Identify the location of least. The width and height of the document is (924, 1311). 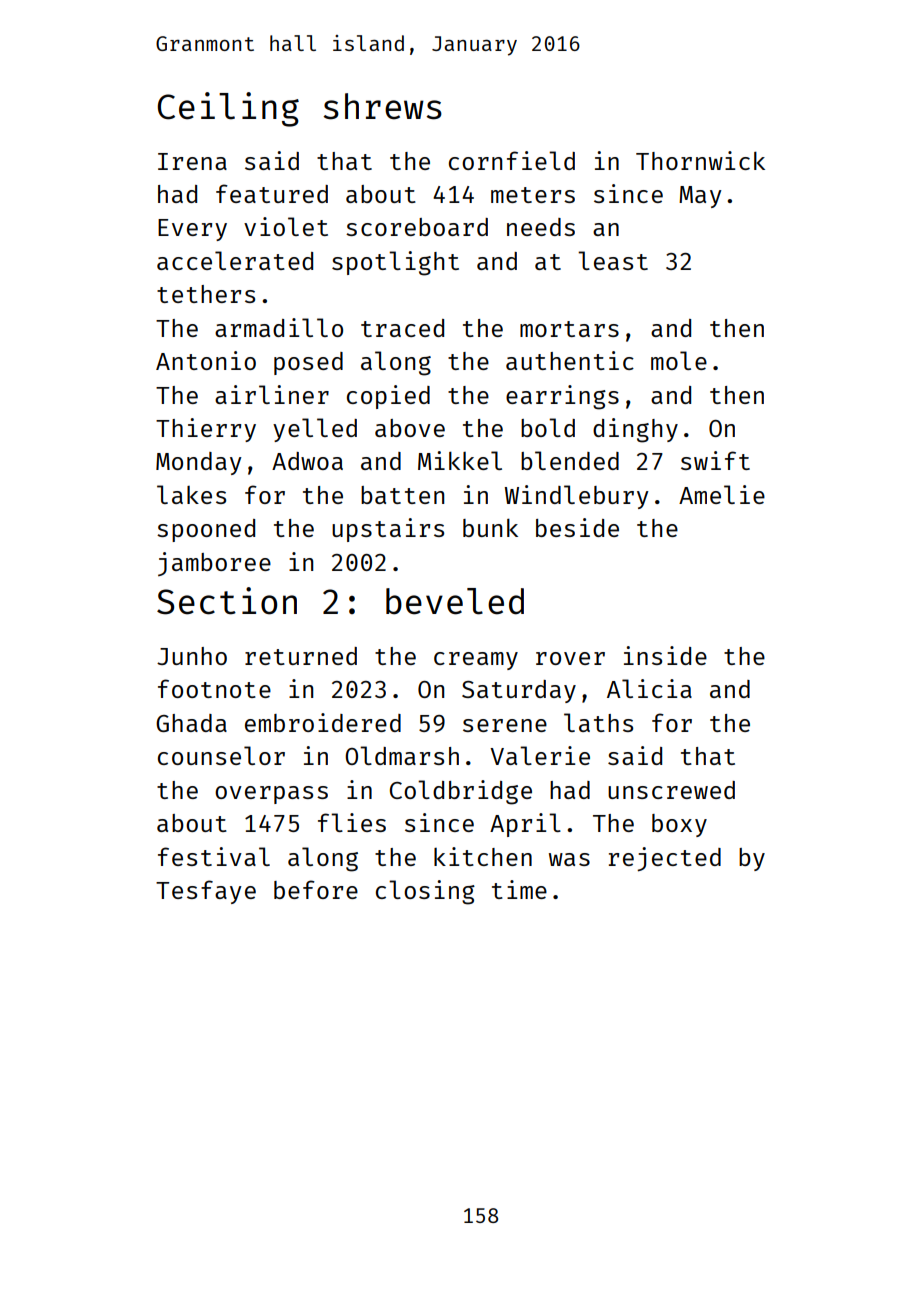
(613, 260).
